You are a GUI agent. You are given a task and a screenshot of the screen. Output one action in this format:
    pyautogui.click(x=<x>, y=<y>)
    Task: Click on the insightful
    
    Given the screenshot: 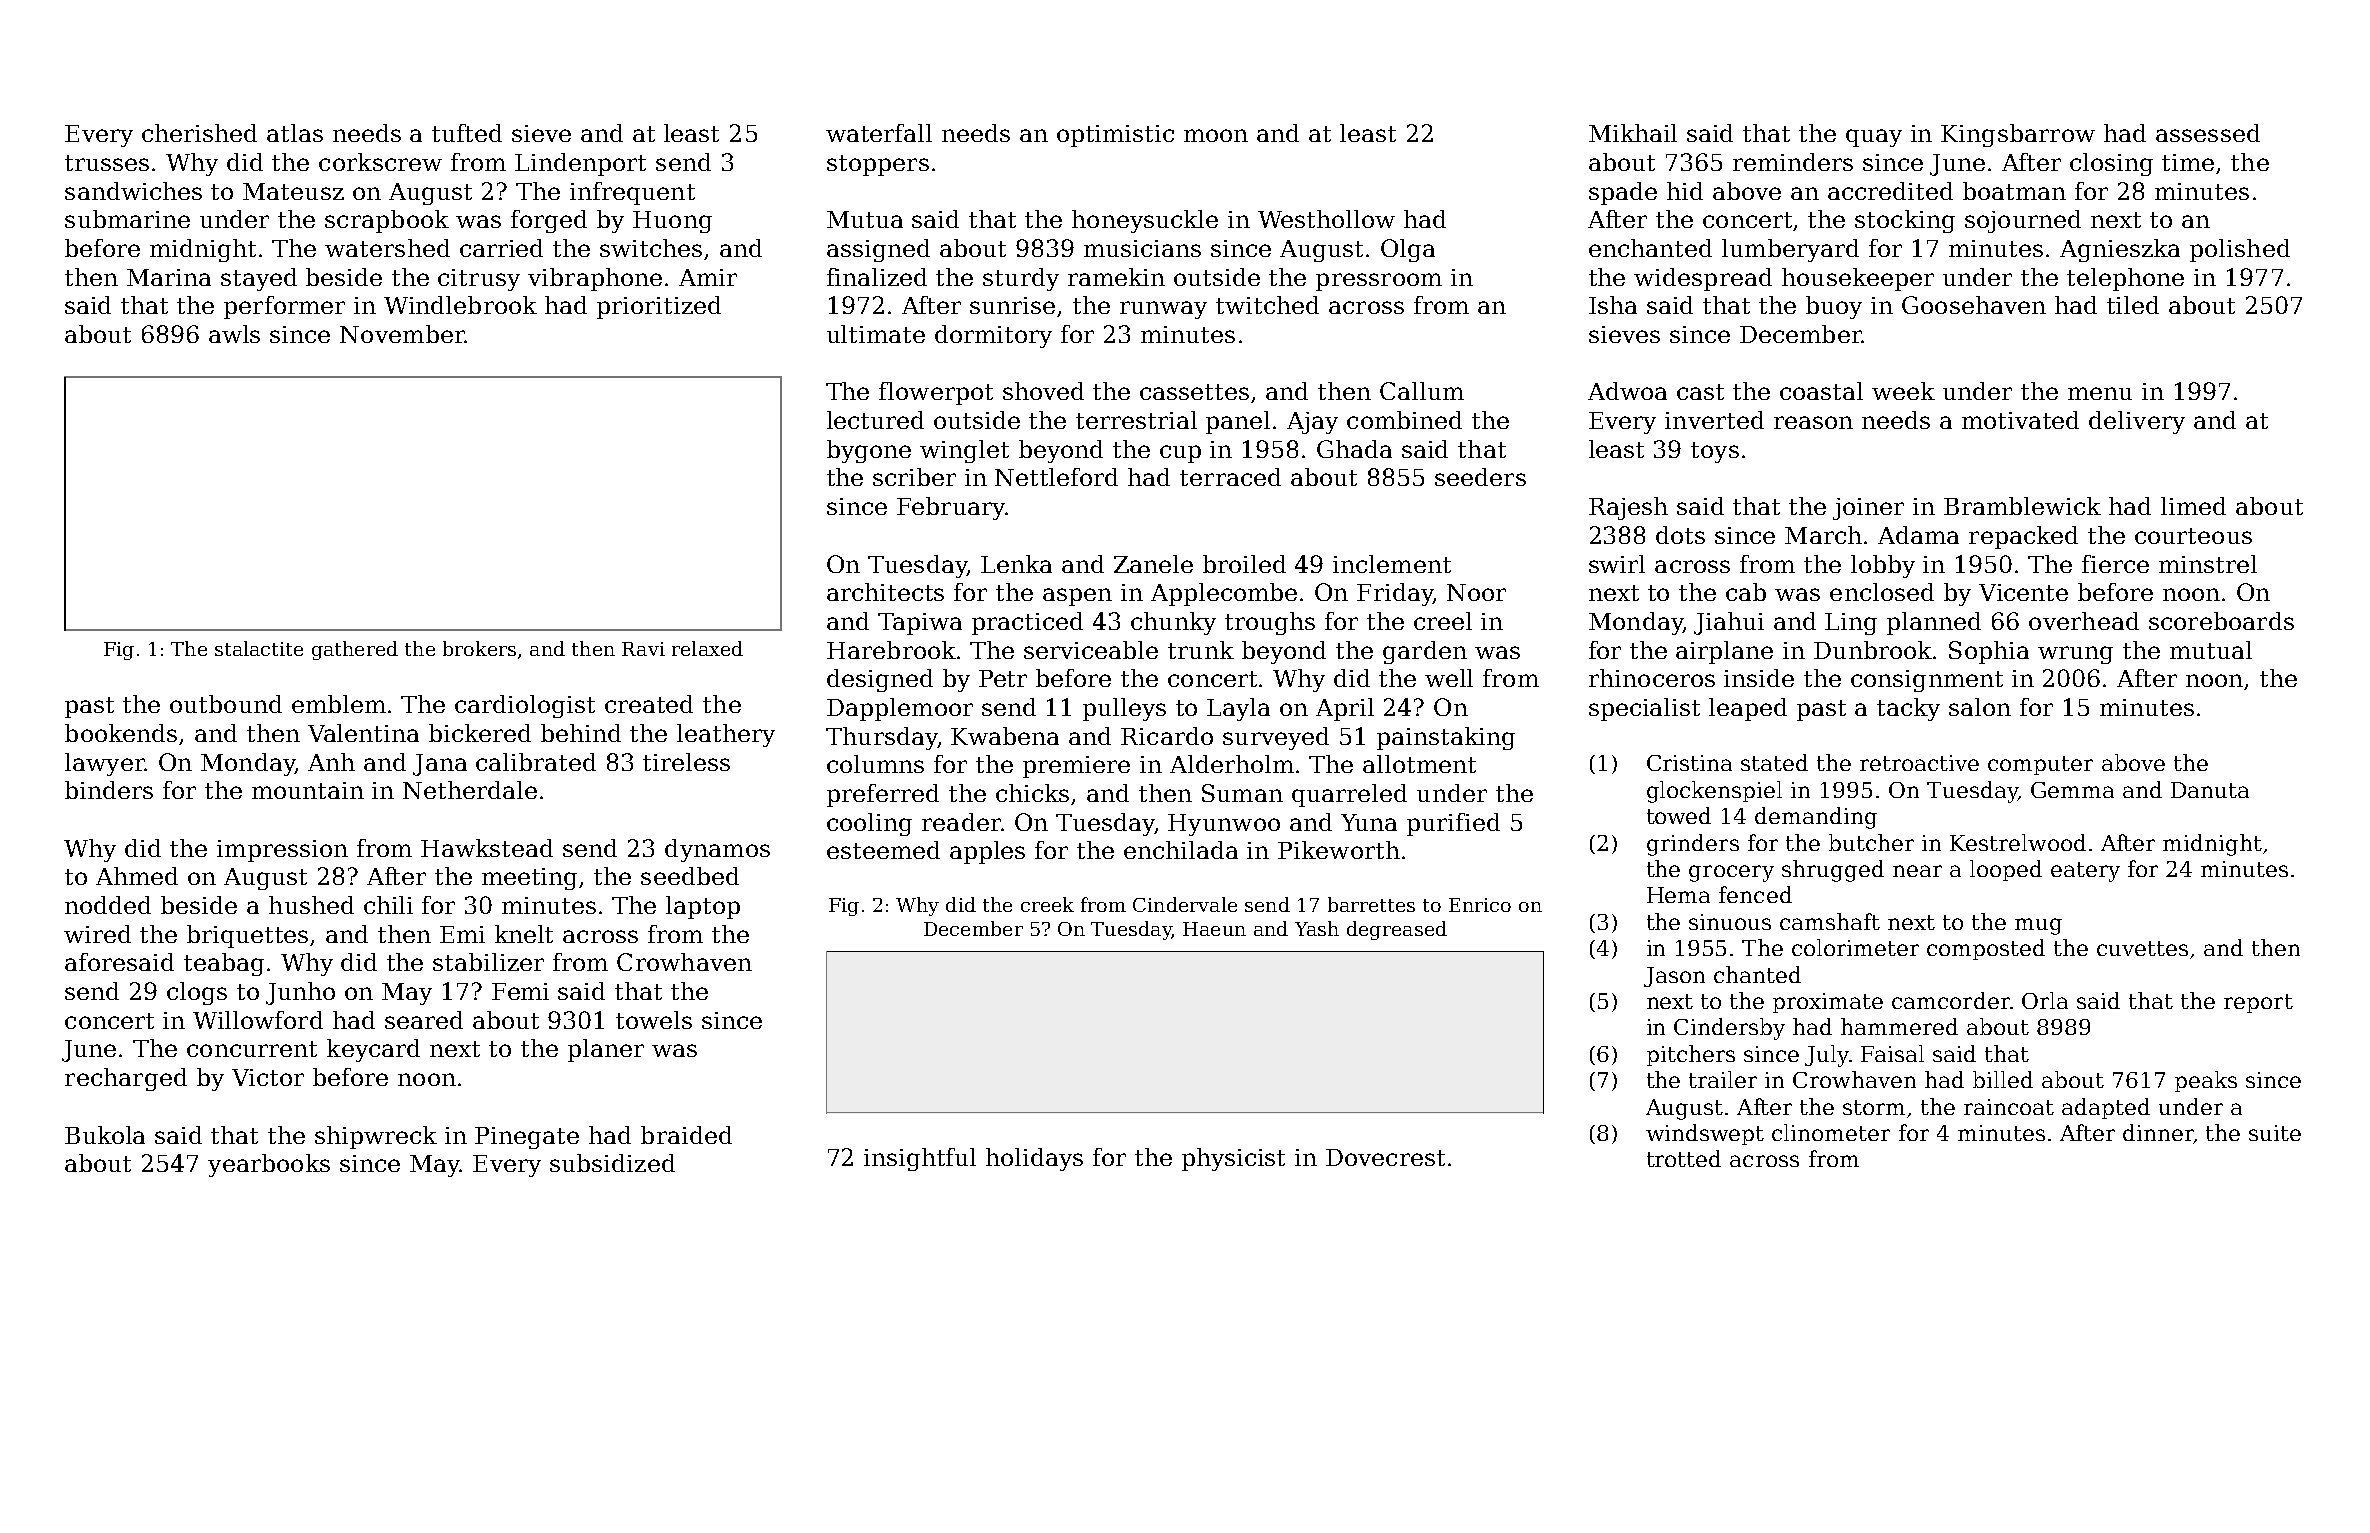 What is the action you would take?
    pyautogui.click(x=920, y=1159)
